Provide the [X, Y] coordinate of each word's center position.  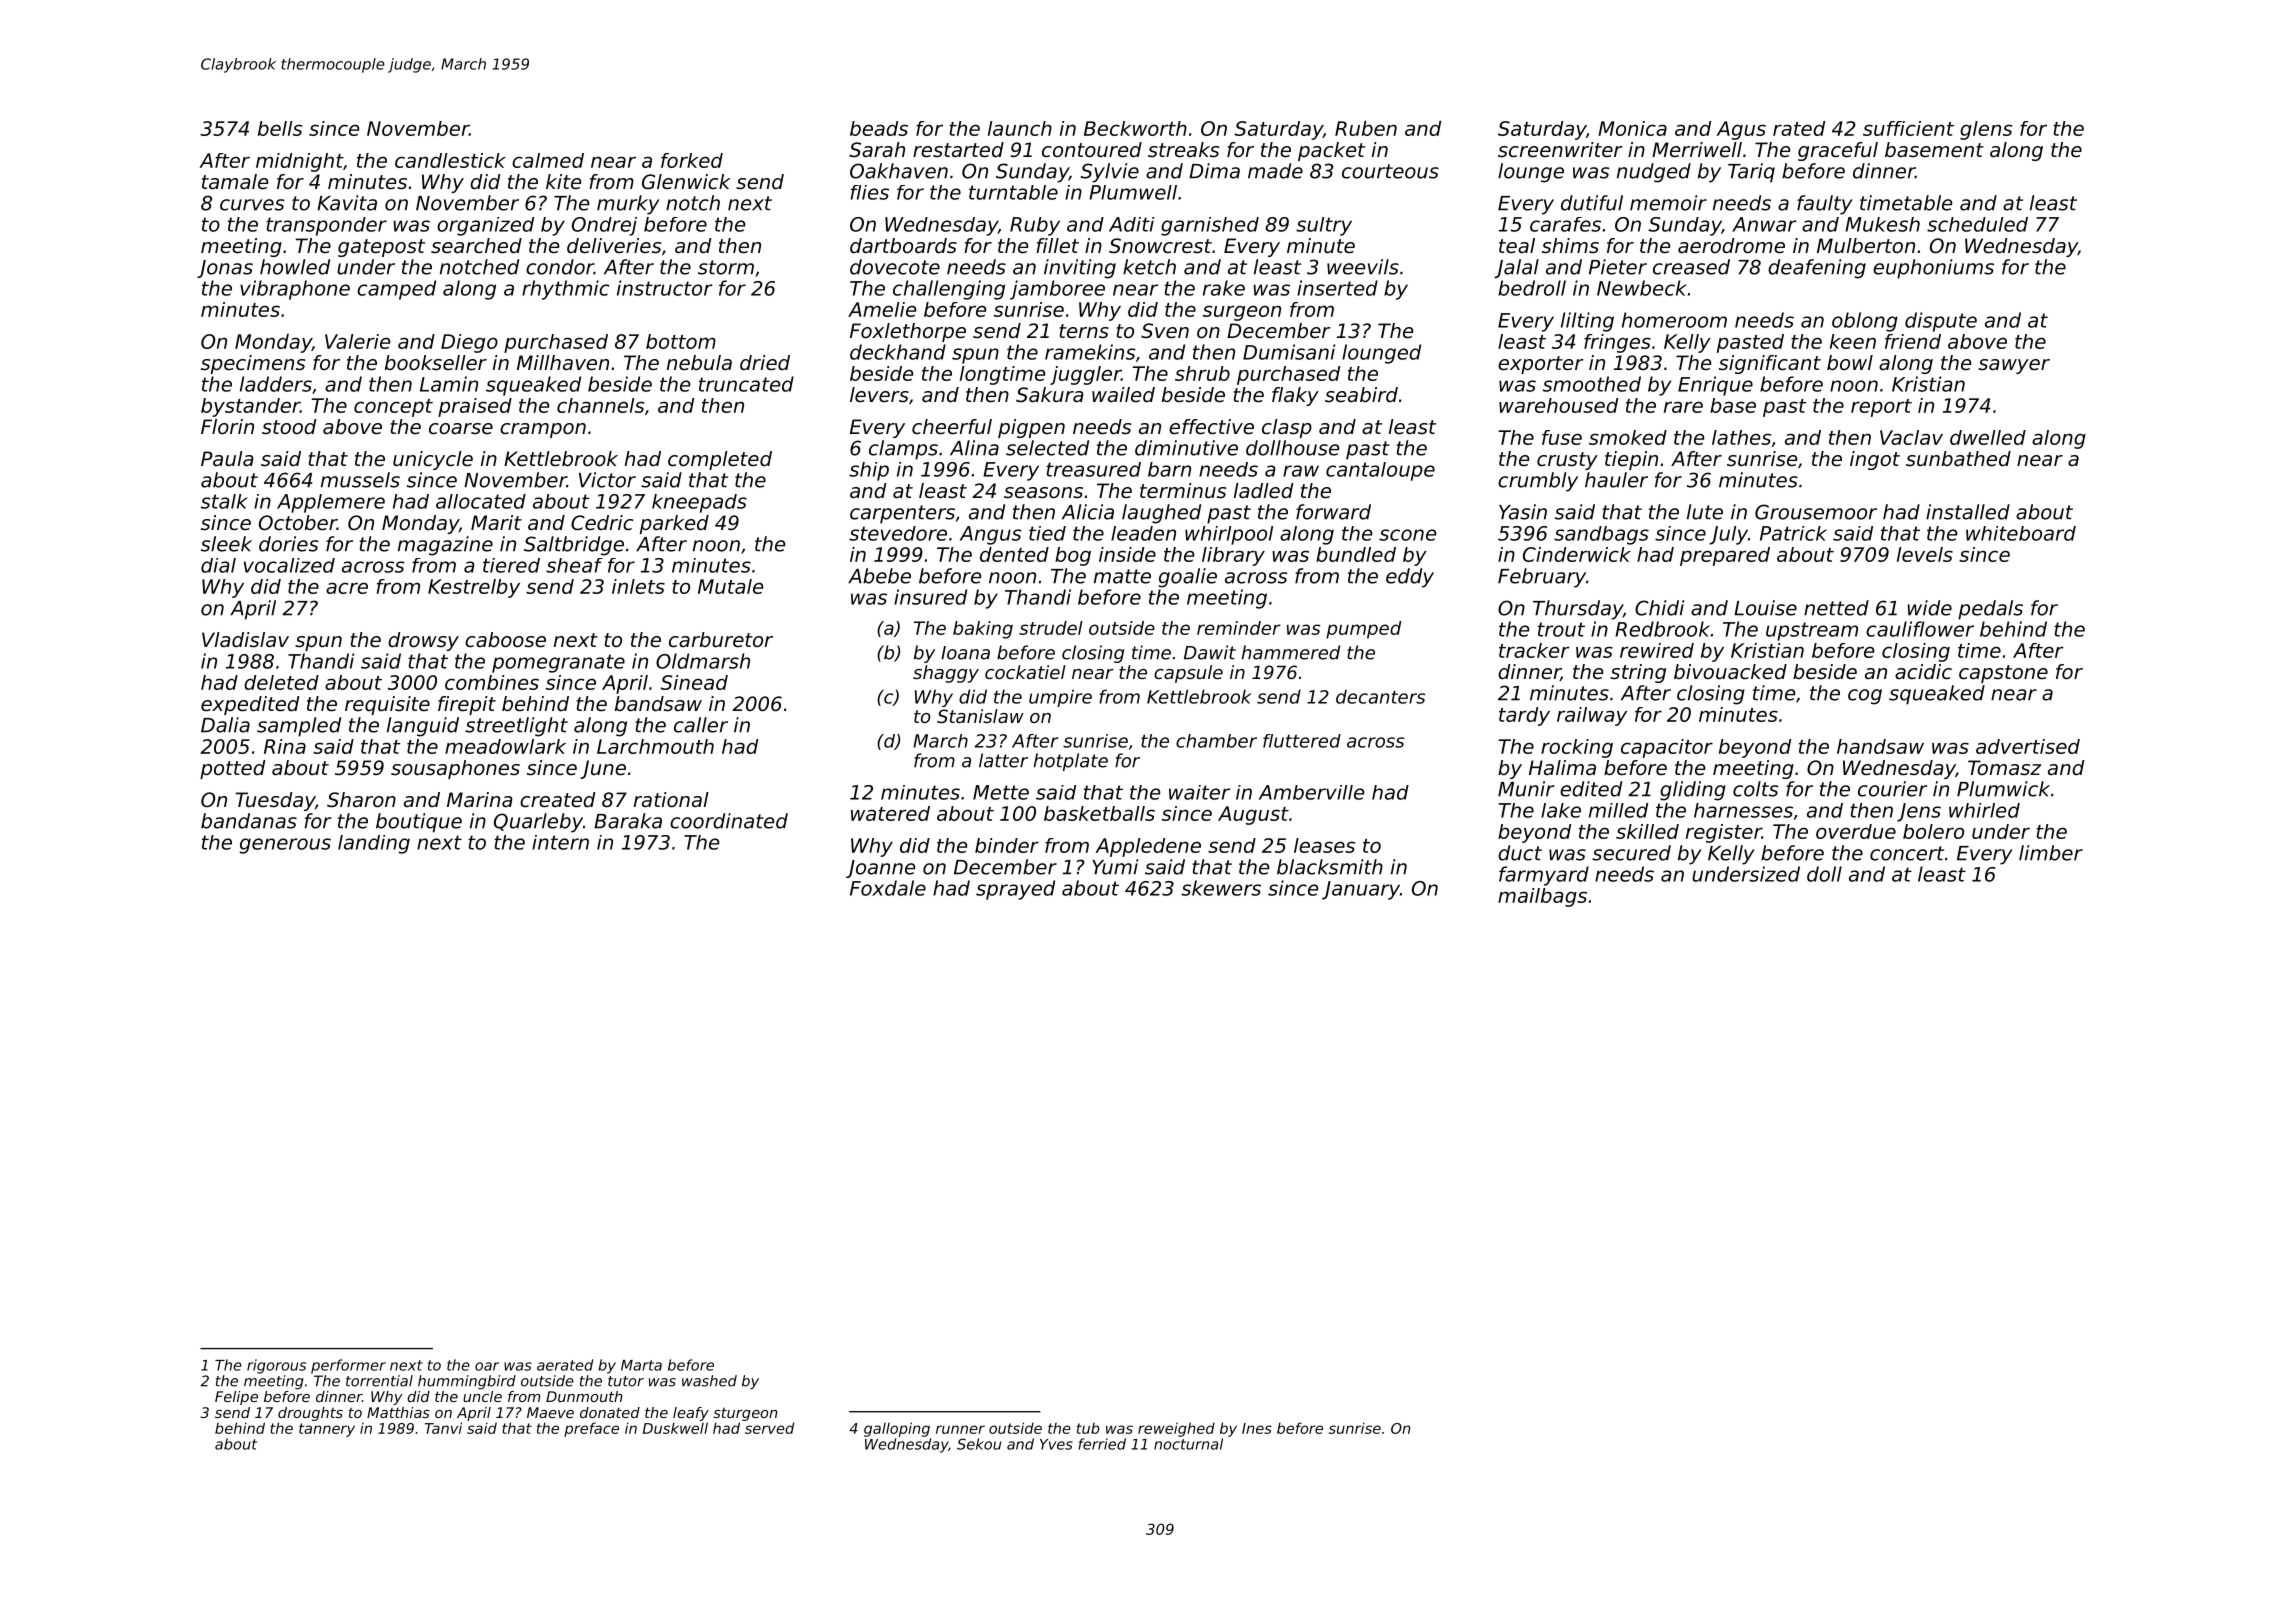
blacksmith [1330, 867]
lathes [1741, 437]
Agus [1741, 130]
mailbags [1542, 897]
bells [280, 128]
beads [879, 128]
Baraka [628, 821]
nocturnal [1188, 1444]
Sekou [979, 1444]
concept [393, 408]
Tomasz [2004, 768]
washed [709, 1381]
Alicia [1088, 512]
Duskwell [675, 1428]
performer [348, 1366]
